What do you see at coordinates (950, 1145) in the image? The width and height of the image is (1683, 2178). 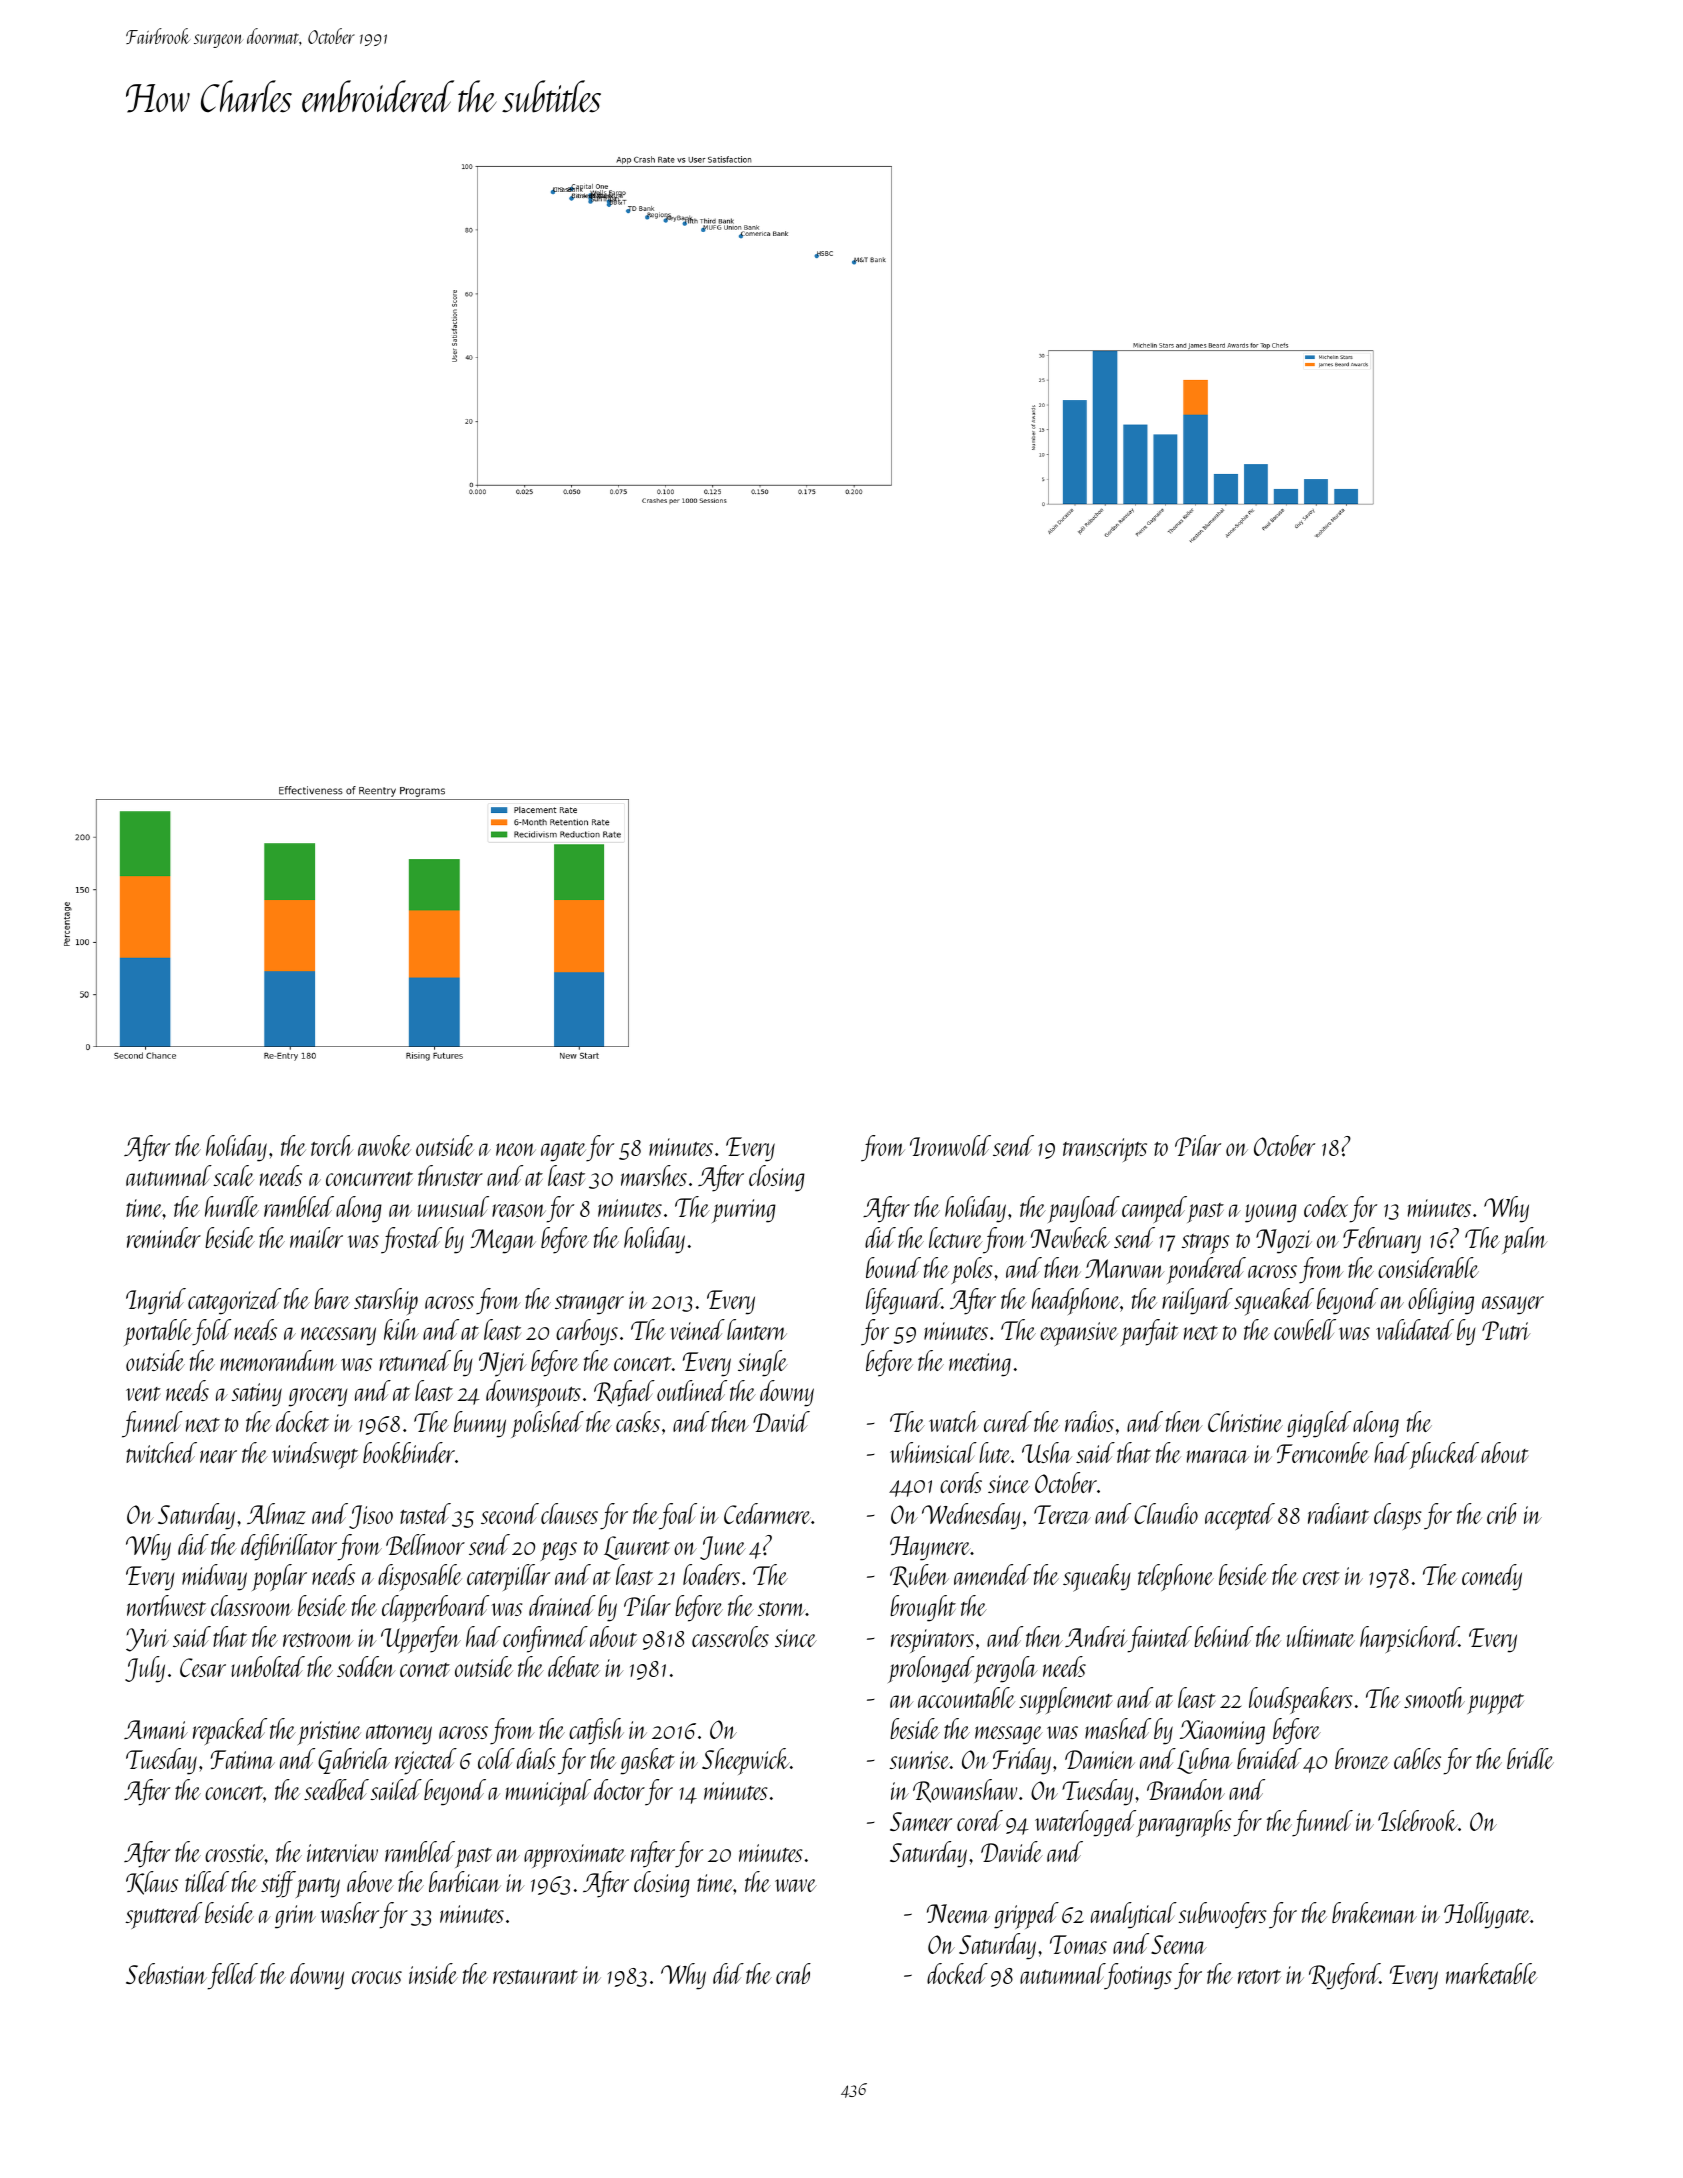 I see `Ironwold` at bounding box center [950, 1145].
